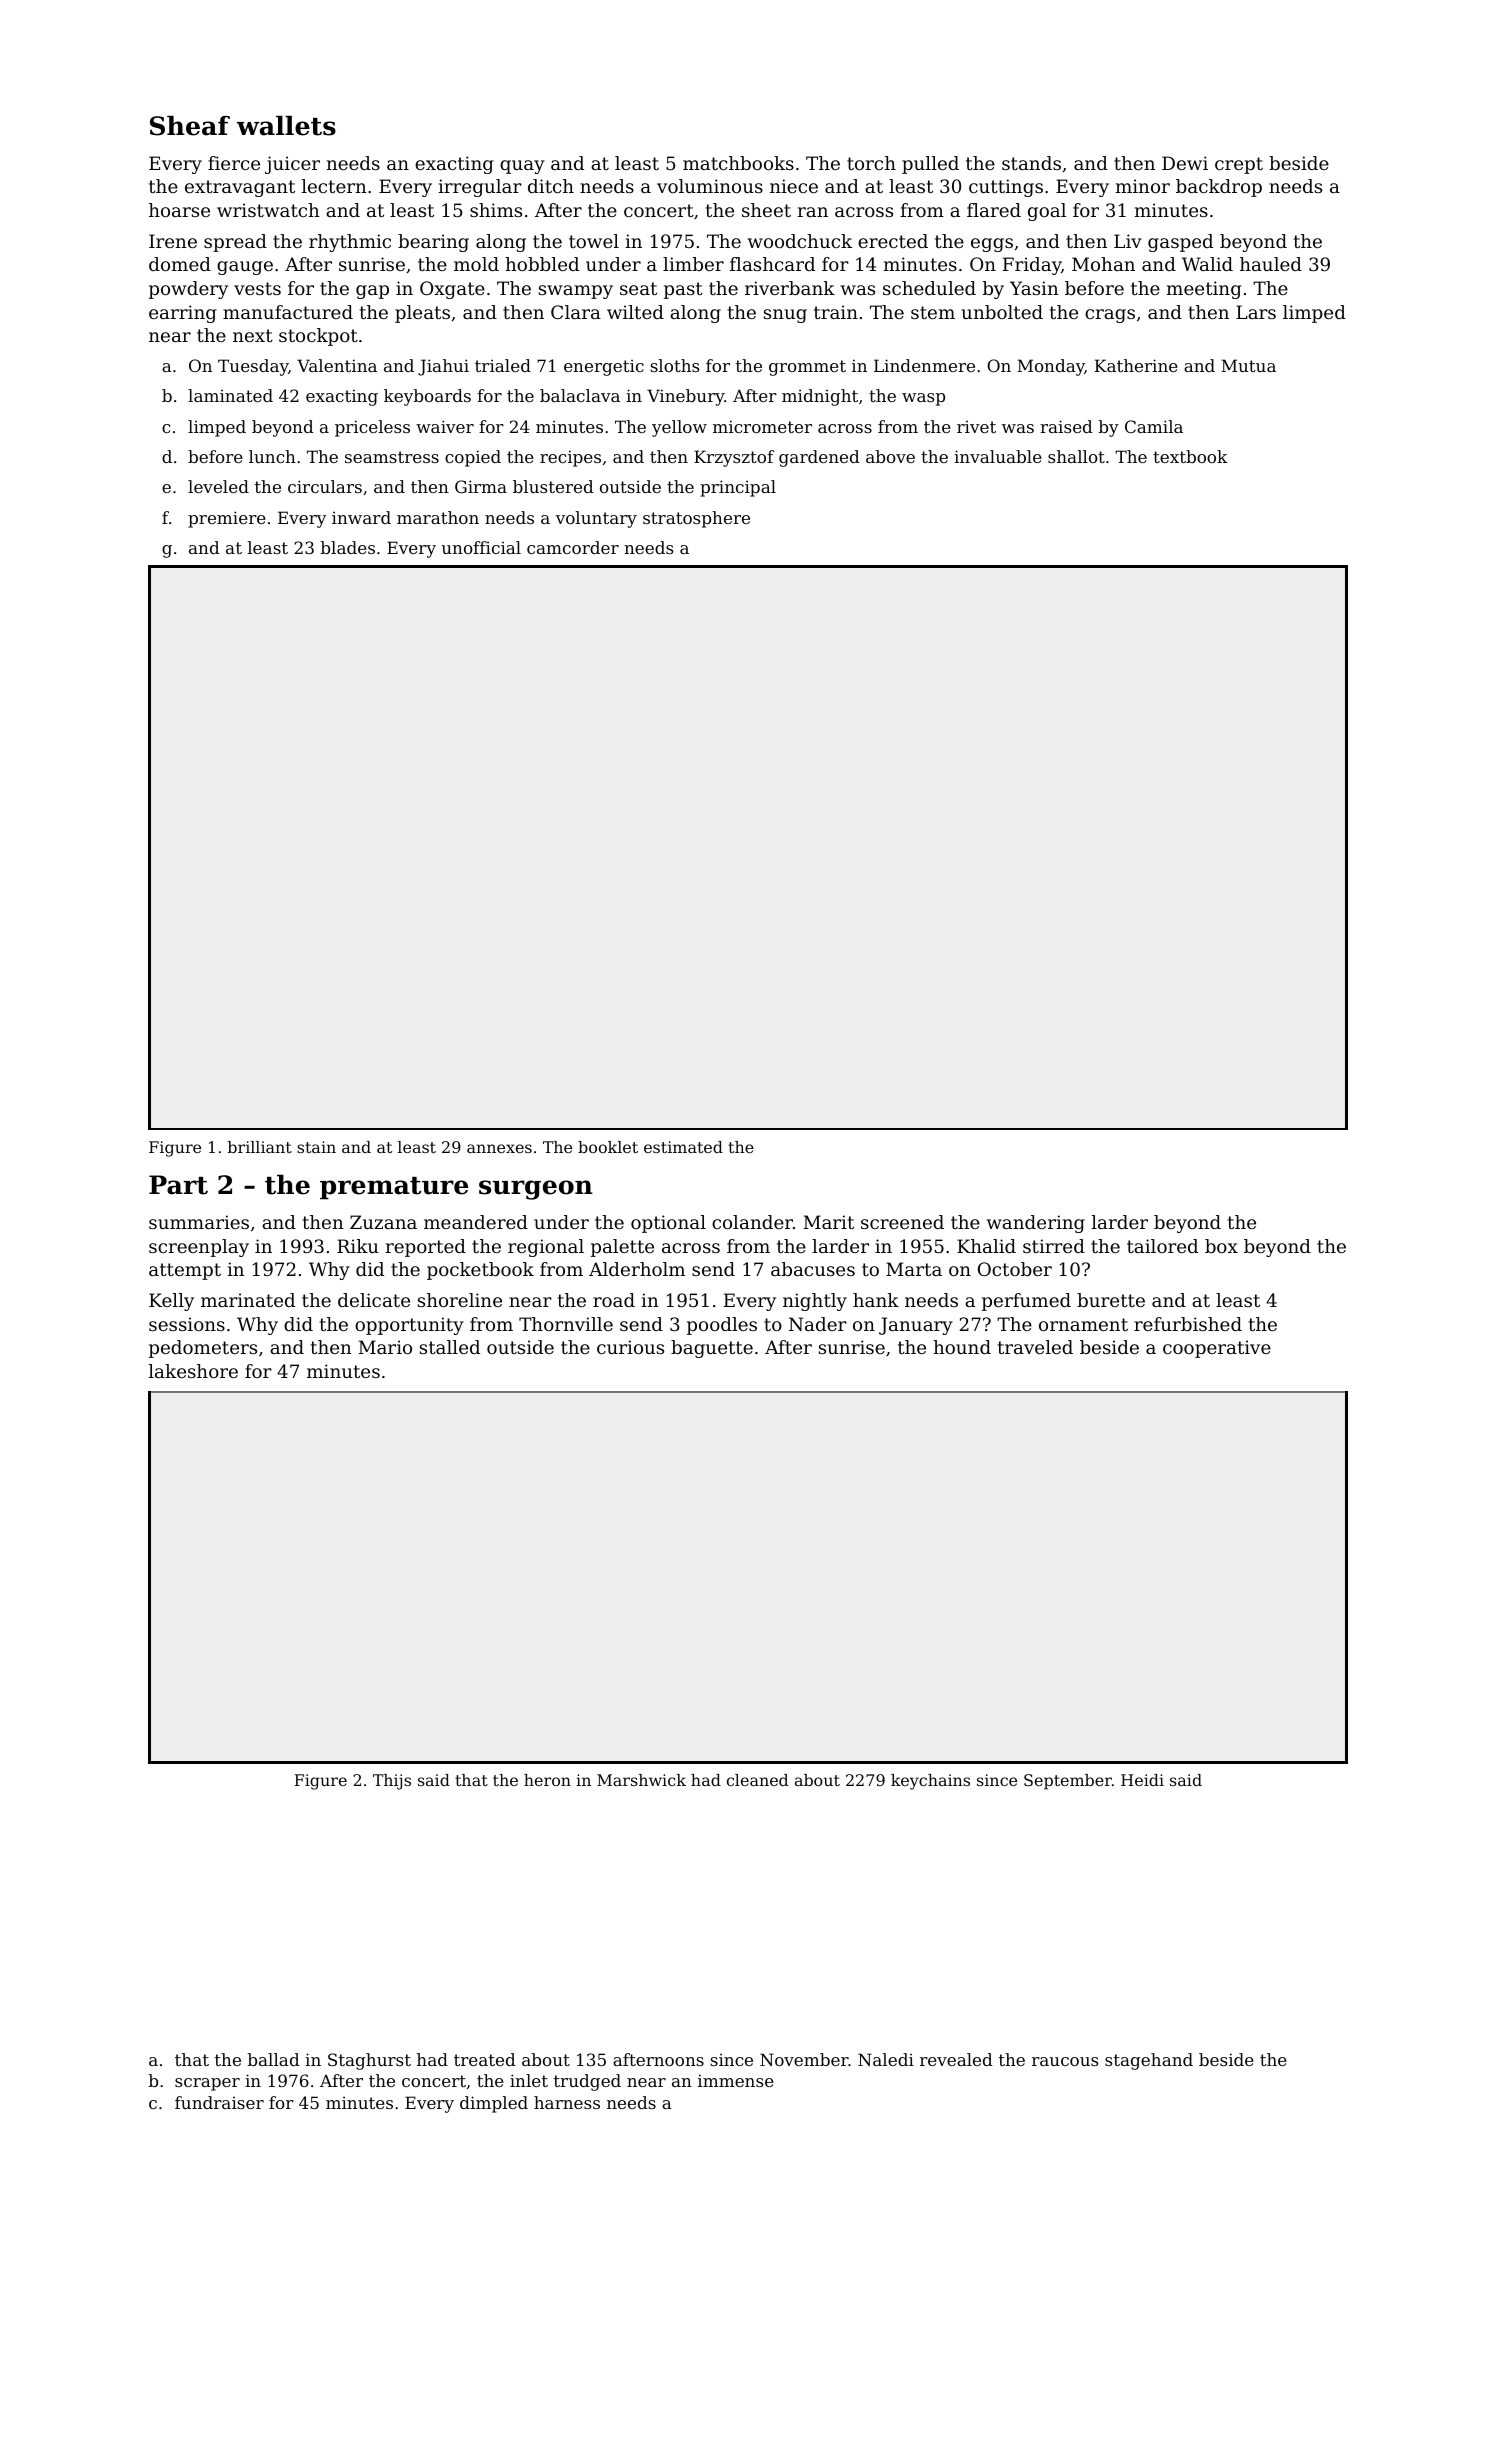 The height and width of the screenshot is (2464, 1496). I want to click on meandered, so click(476, 1222).
